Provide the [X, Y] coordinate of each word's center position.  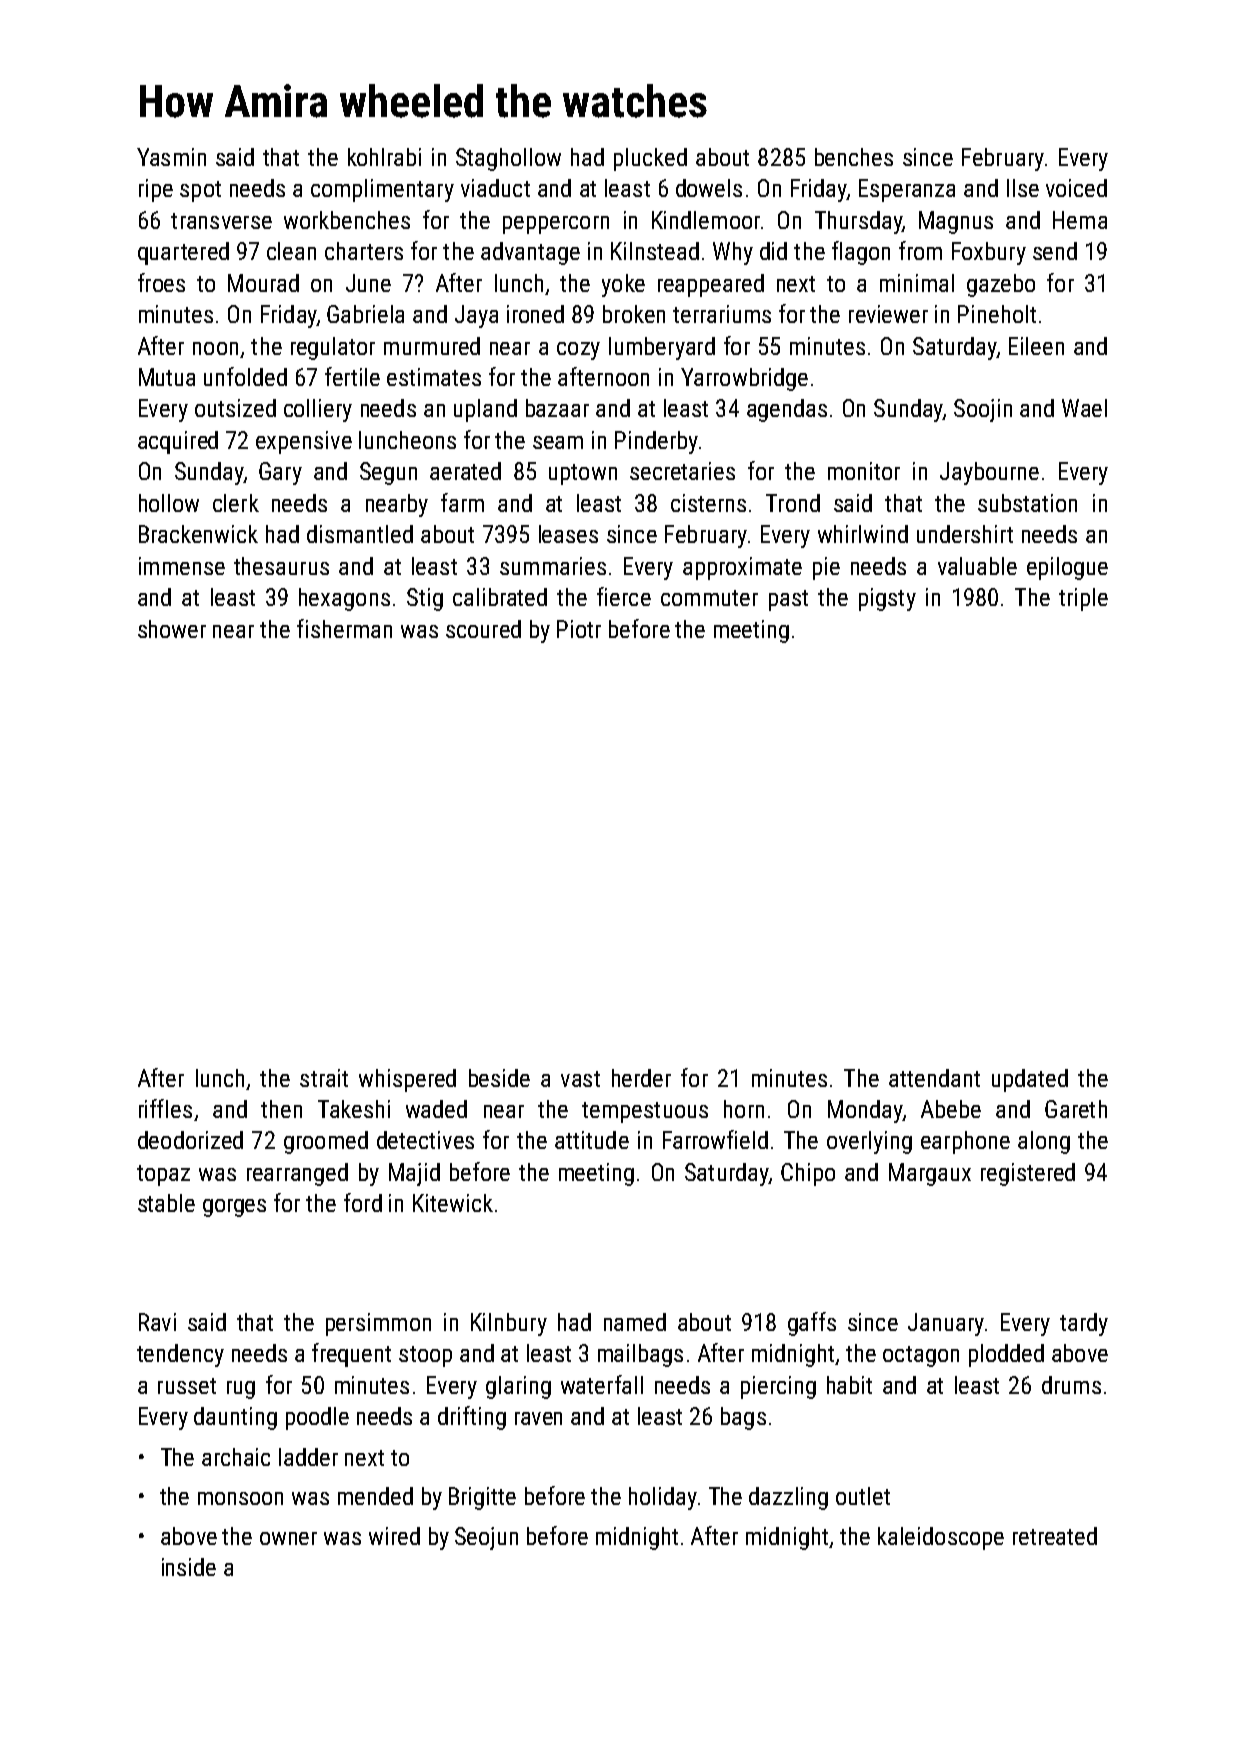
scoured [483, 629]
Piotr [579, 629]
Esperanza [907, 190]
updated [1030, 1080]
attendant [934, 1078]
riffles [165, 1108]
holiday [663, 1498]
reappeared [711, 285]
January [946, 1324]
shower [172, 629]
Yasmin [171, 157]
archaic [236, 1457]
